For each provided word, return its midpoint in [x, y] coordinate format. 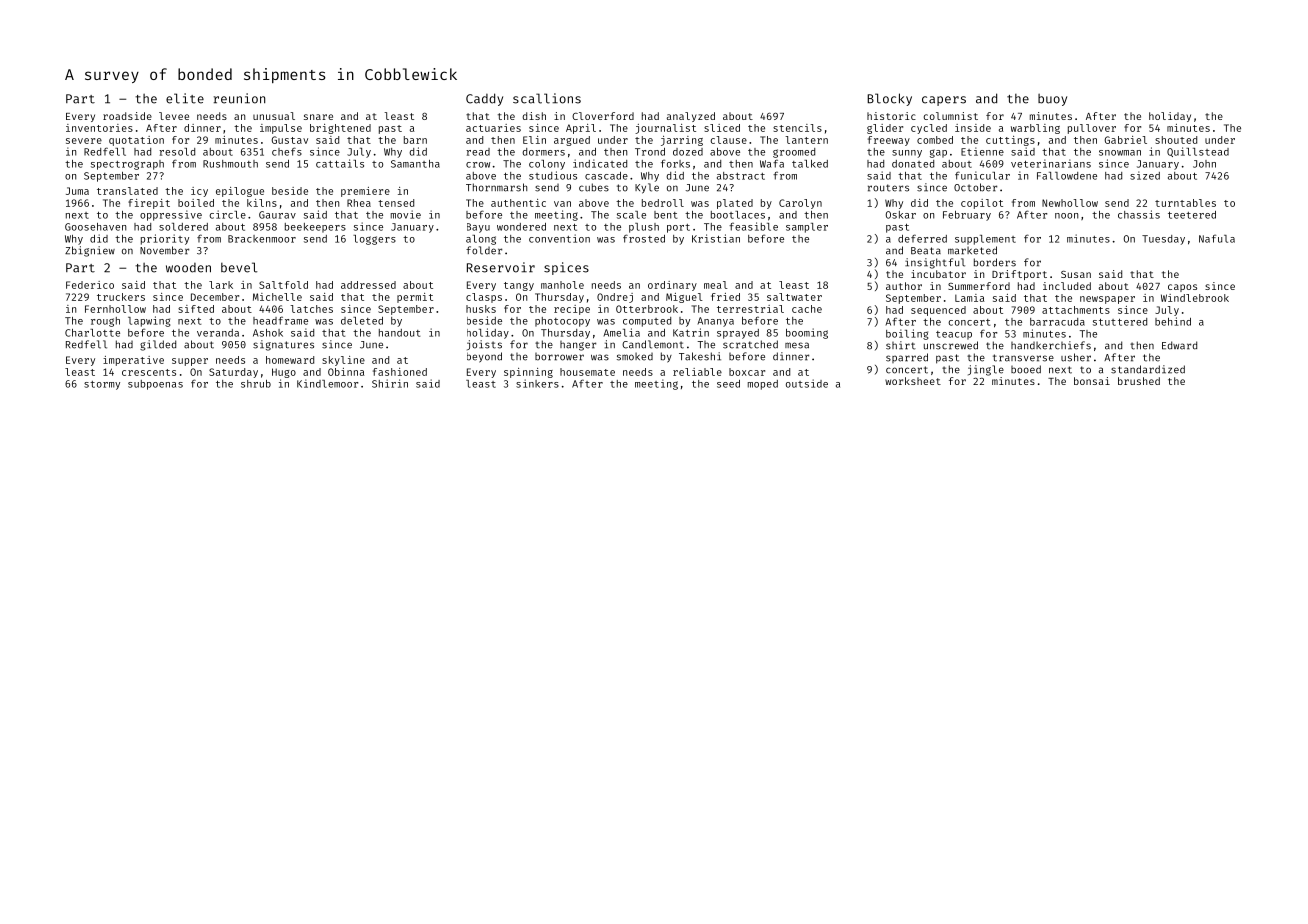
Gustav [290, 140]
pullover [1092, 129]
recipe [572, 310]
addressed [368, 285]
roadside [127, 116]
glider [885, 129]
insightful [935, 263]
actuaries [493, 128]
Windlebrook [1195, 298]
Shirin [390, 383]
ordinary [672, 286]
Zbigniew [90, 251]
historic [891, 116]
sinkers [537, 383]
